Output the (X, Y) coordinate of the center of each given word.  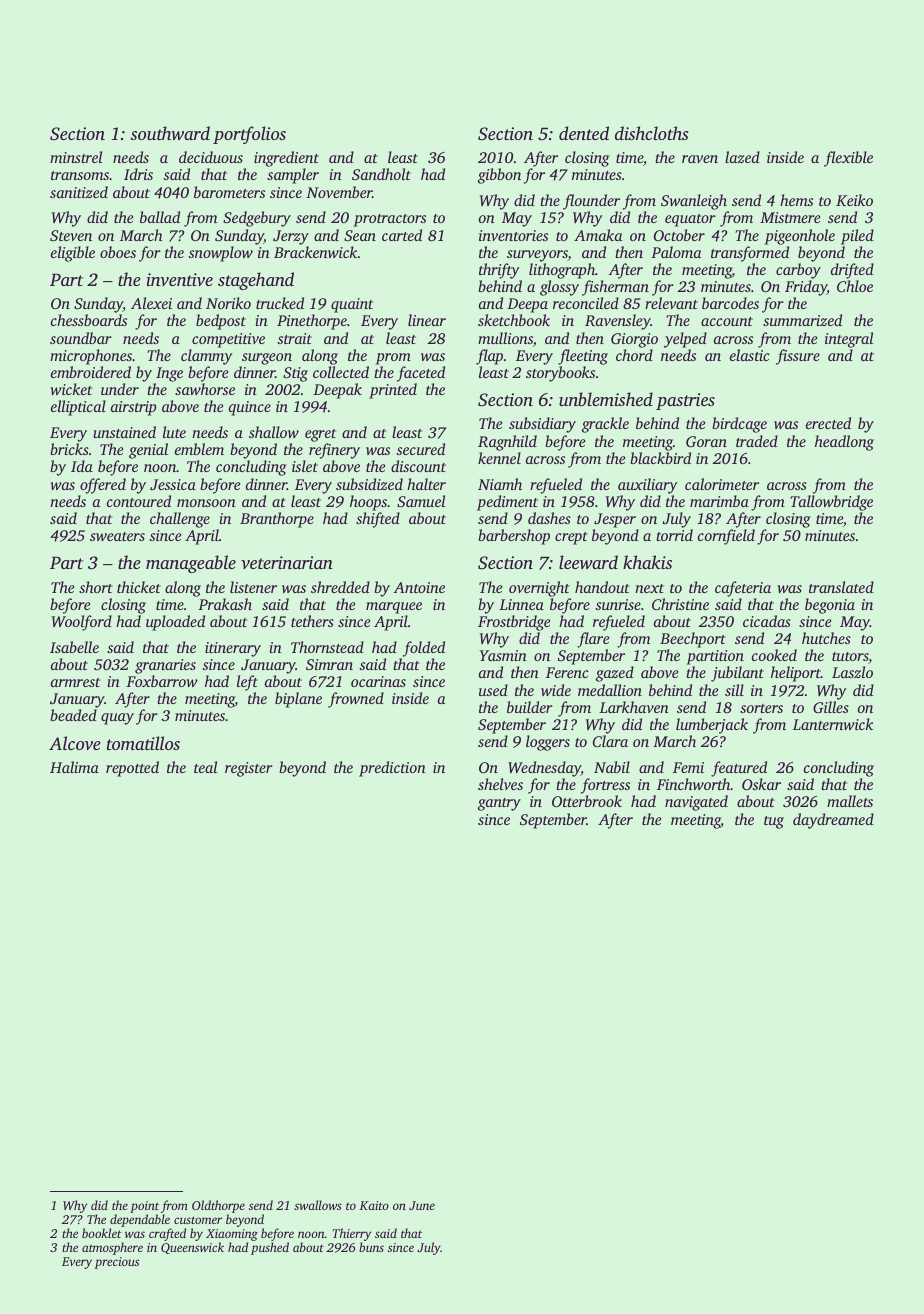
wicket (71, 389)
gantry (499, 804)
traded (757, 441)
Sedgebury (257, 219)
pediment (507, 503)
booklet (102, 1233)
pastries (685, 401)
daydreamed (833, 821)
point (144, 1207)
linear (427, 320)
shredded (340, 587)
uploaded (175, 623)
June (422, 1205)
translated (841, 587)
